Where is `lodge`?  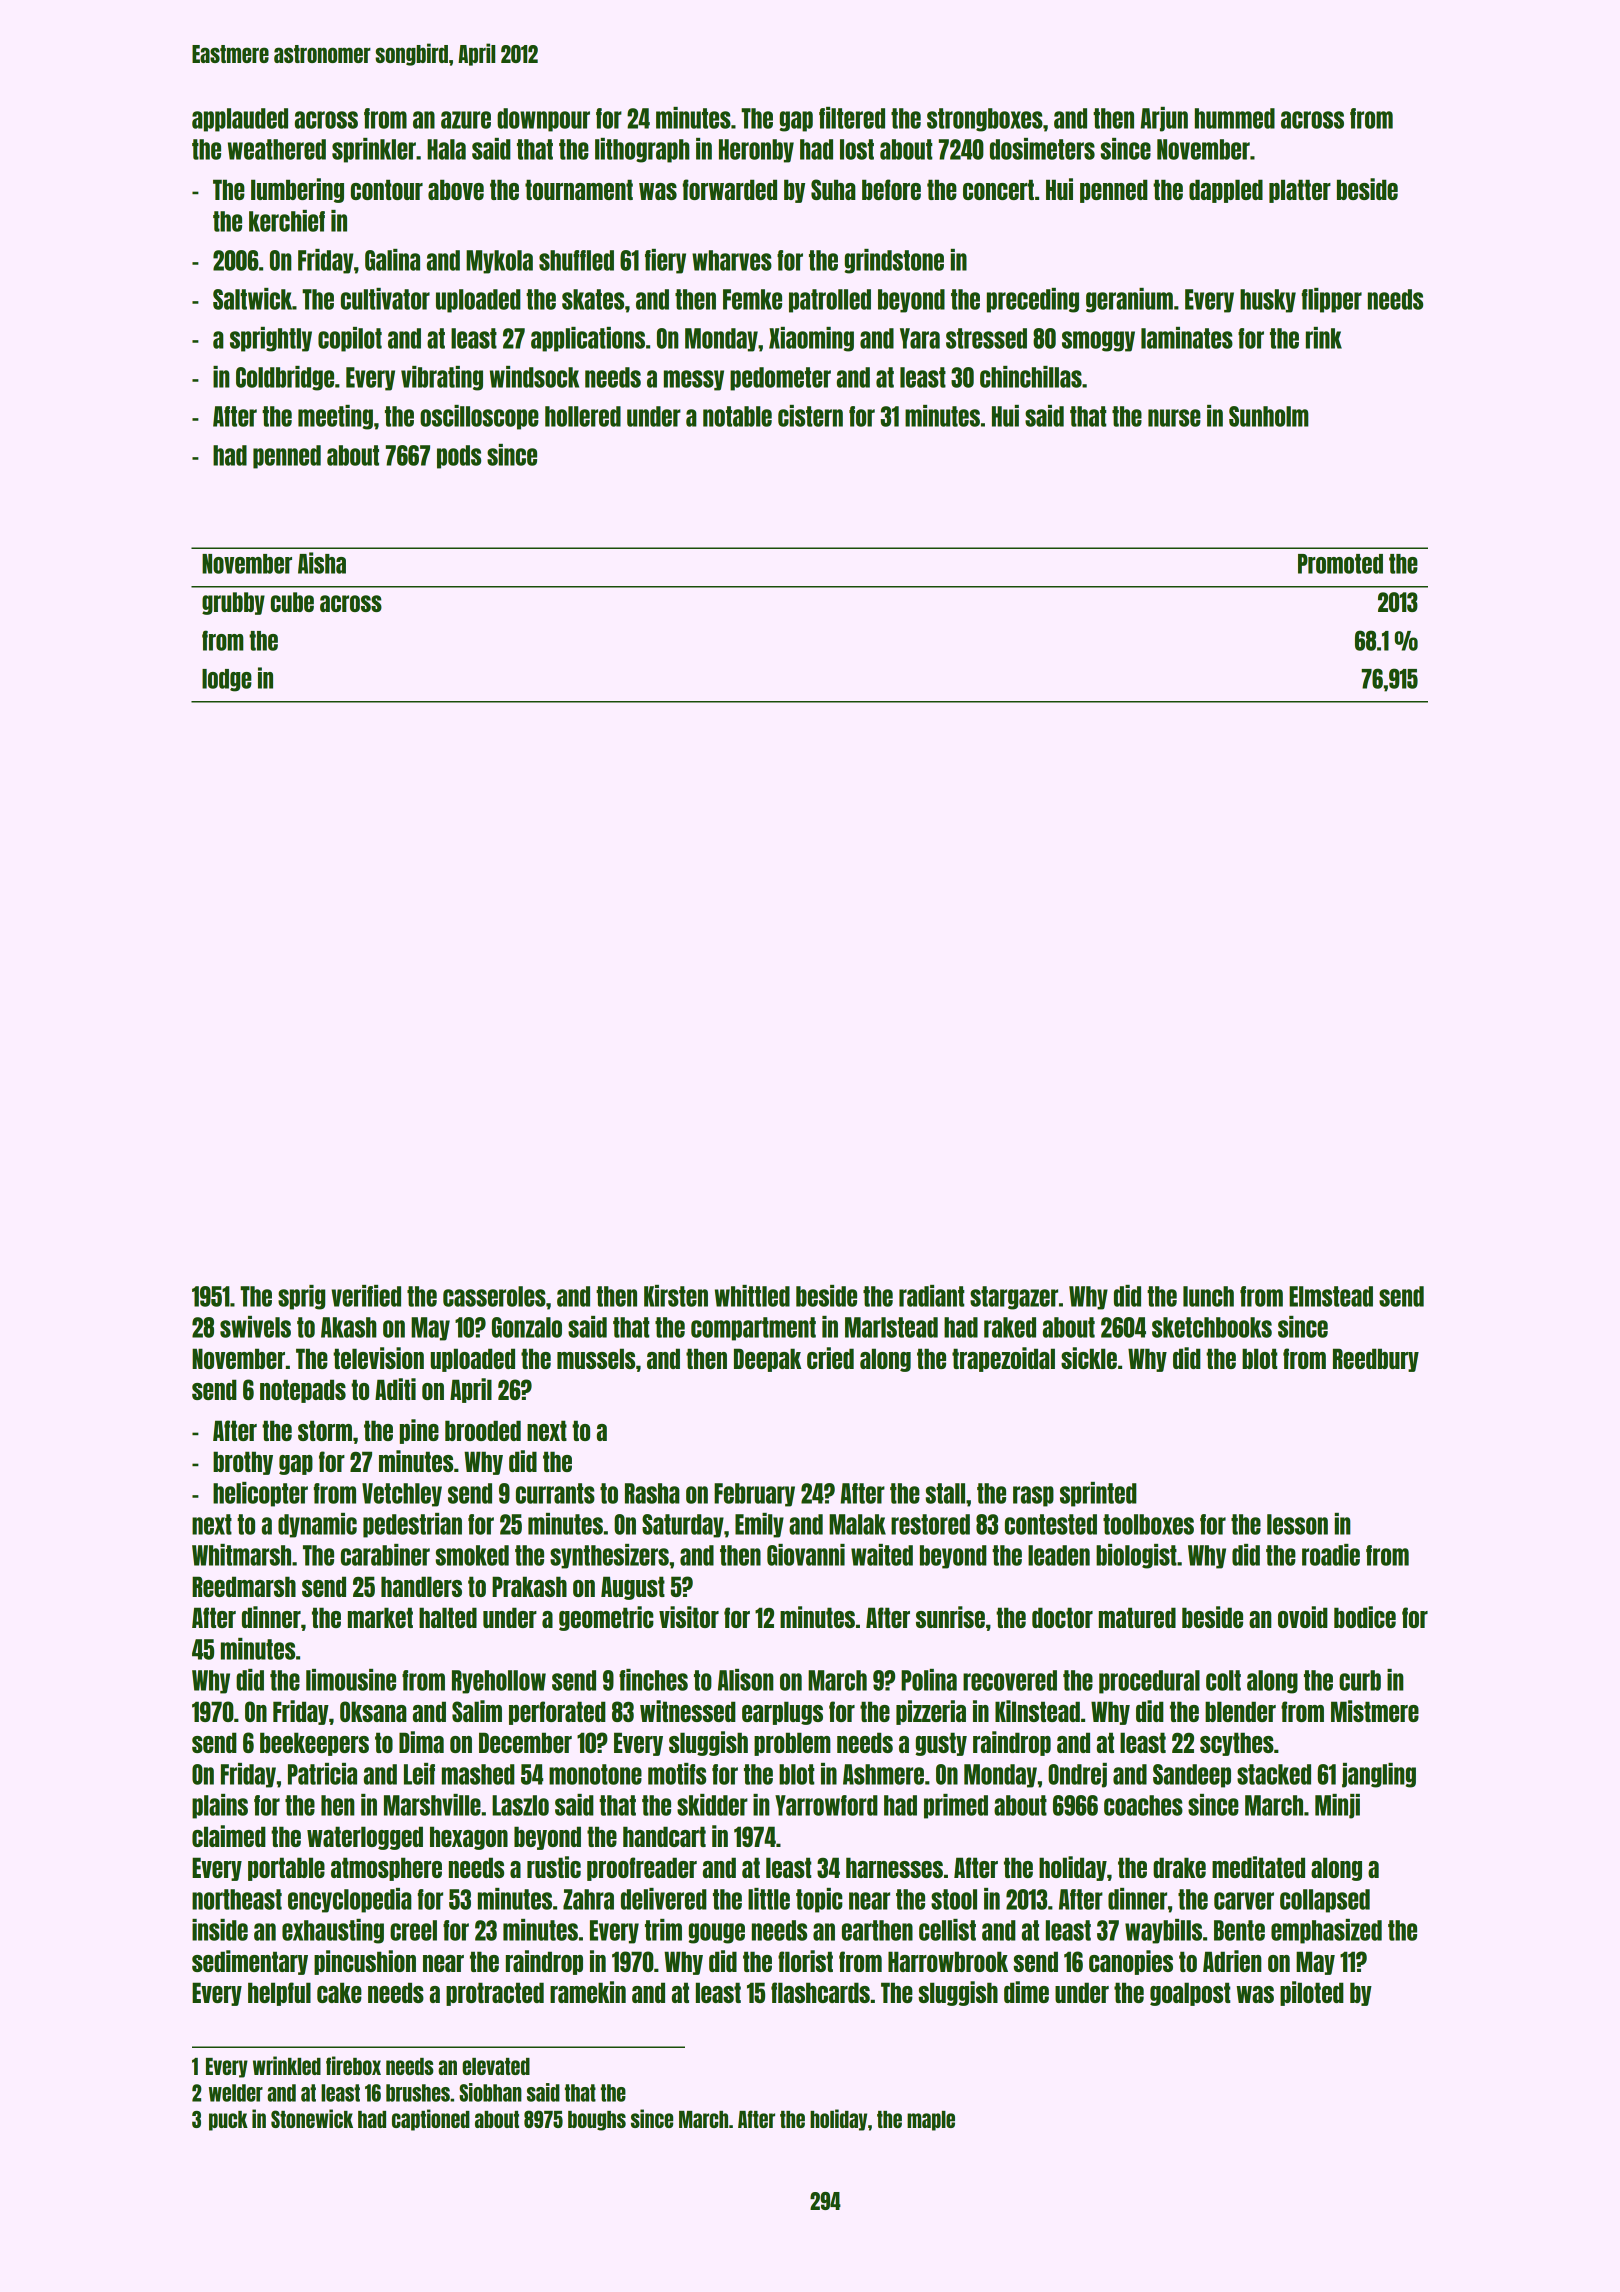
lodge is located at coordinates (227, 680).
